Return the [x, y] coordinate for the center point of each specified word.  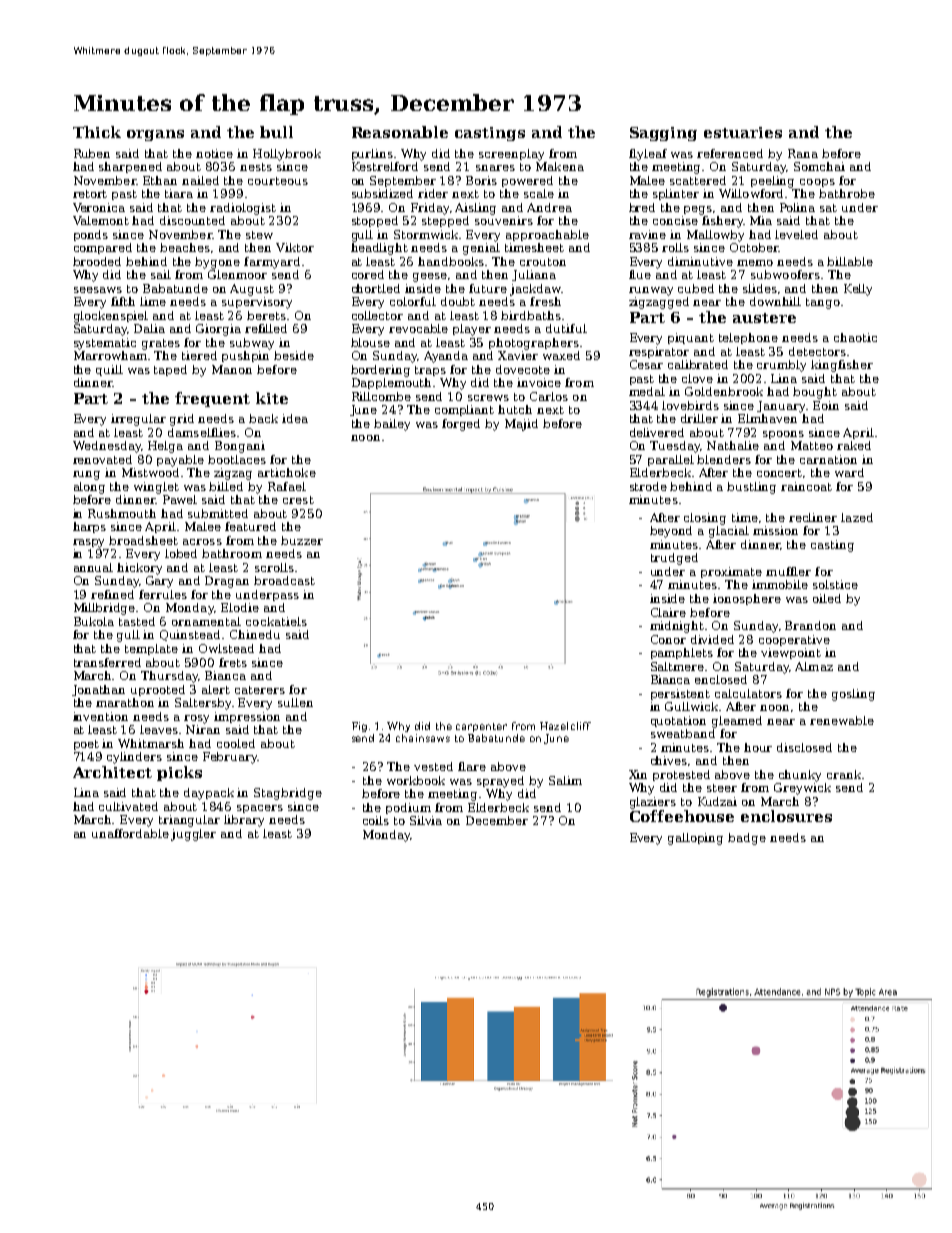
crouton [543, 262]
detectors [817, 351]
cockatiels [276, 621]
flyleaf [648, 155]
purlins [372, 154]
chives [669, 760]
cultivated [128, 806]
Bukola [94, 621]
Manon [232, 369]
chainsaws [423, 738]
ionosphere [747, 599]
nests [256, 167]
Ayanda [446, 357]
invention [100, 716]
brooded [97, 261]
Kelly [858, 290]
